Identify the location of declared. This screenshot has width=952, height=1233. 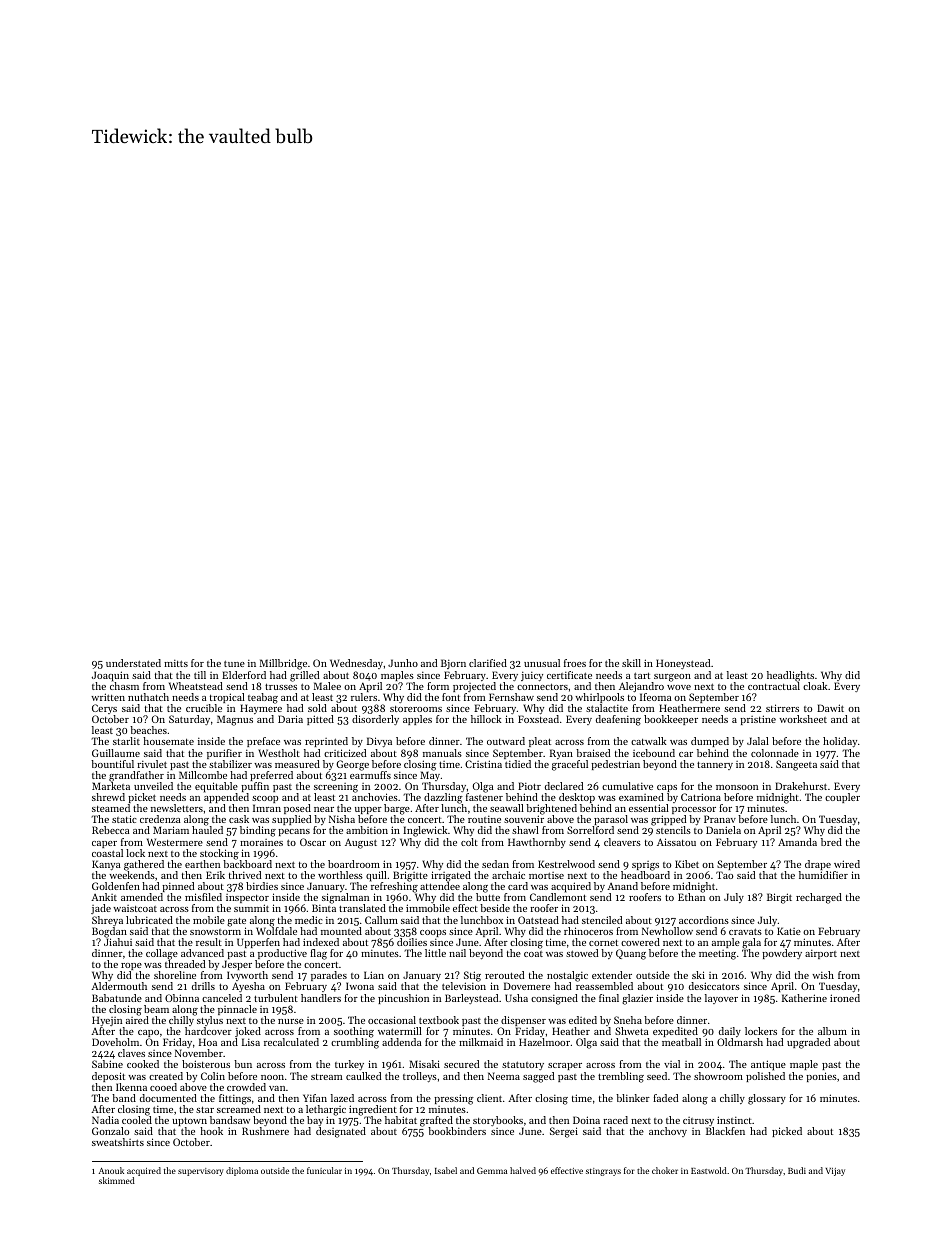
(564, 786).
